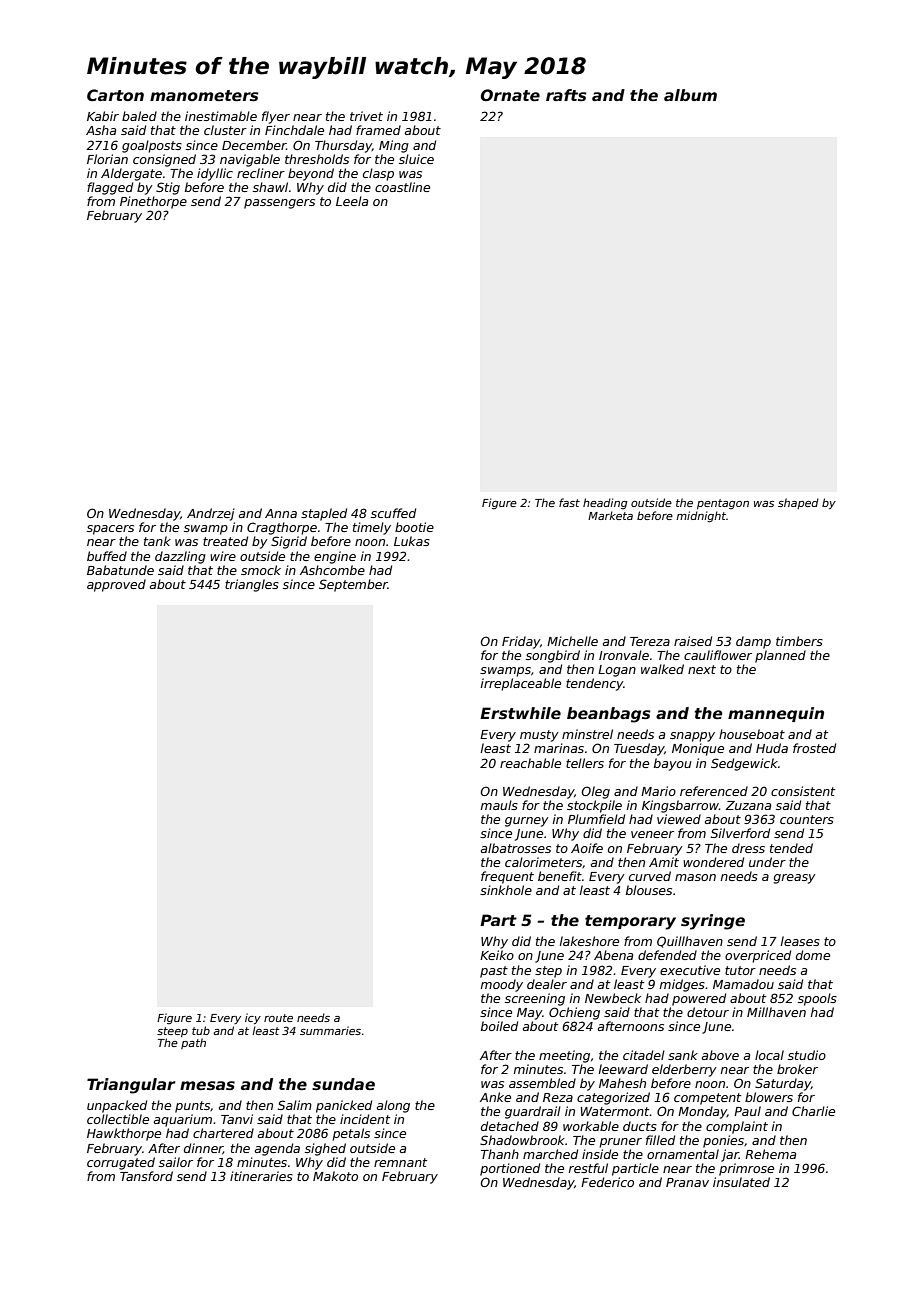 The image size is (924, 1308). I want to click on Ornate, so click(510, 95).
